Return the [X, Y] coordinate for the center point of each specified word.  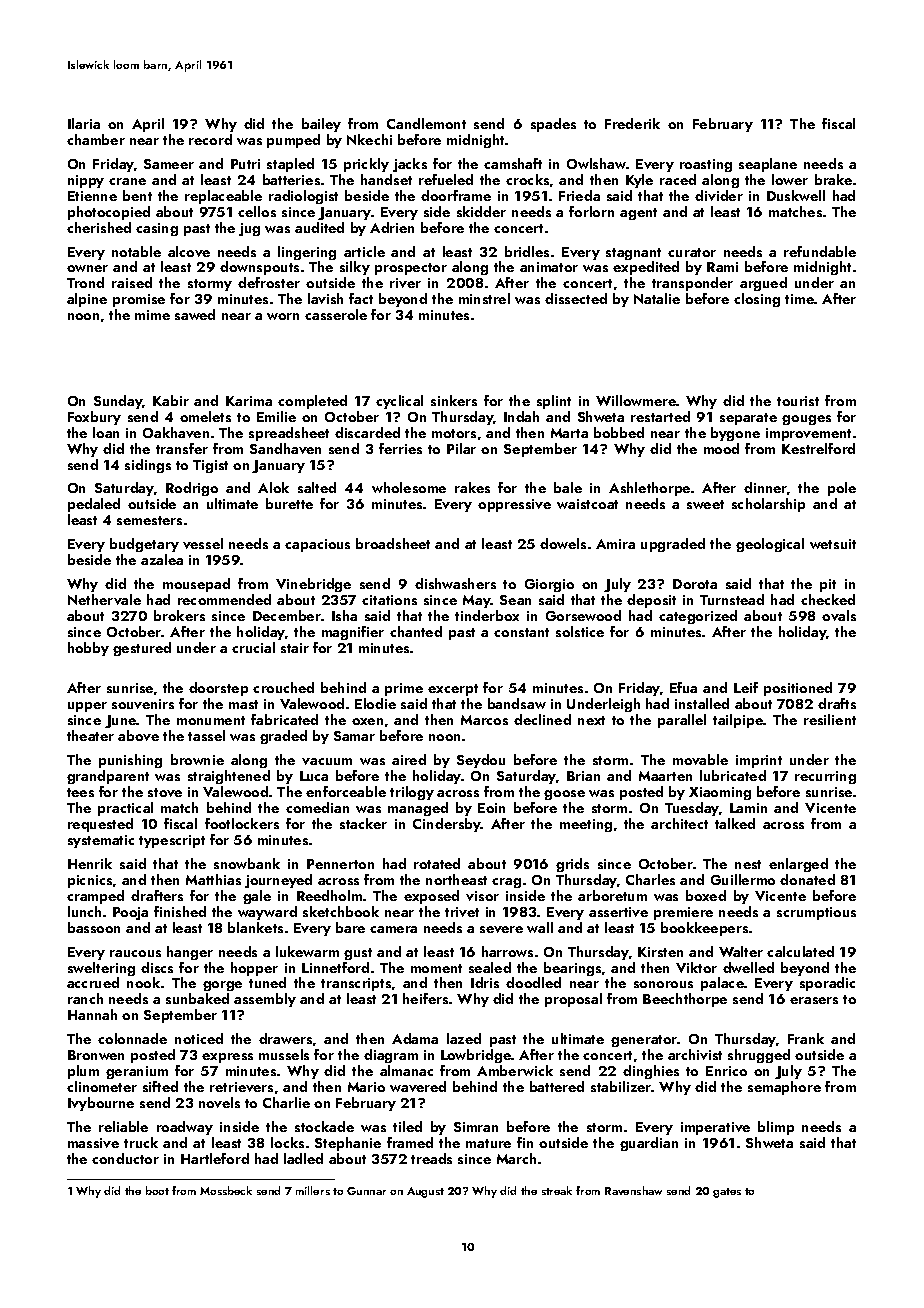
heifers [425, 998]
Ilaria [84, 123]
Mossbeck [226, 1190]
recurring [825, 777]
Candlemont [426, 123]
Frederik [632, 123]
